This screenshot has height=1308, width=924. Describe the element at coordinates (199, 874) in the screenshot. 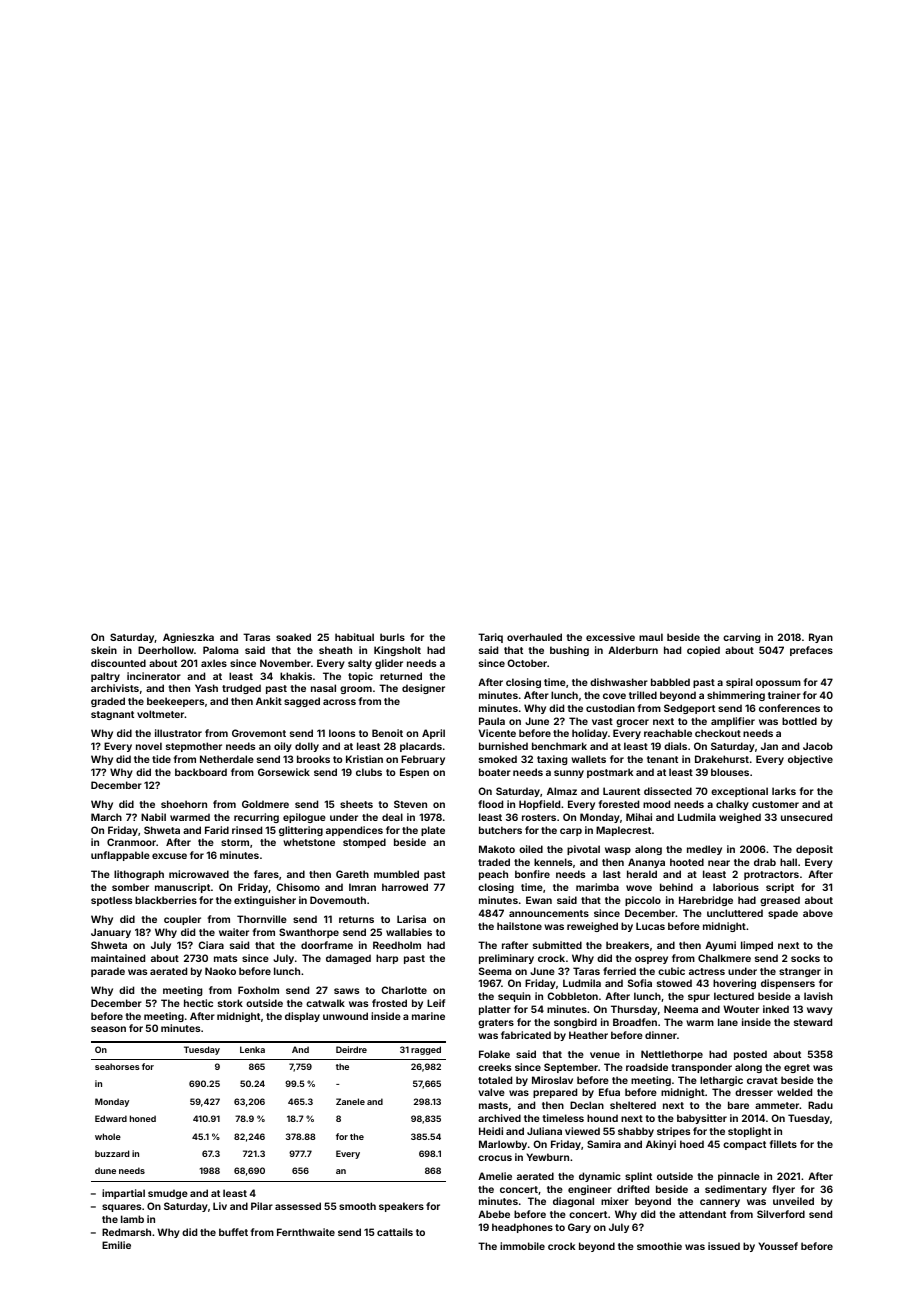

I see `microwaved` at that location.
